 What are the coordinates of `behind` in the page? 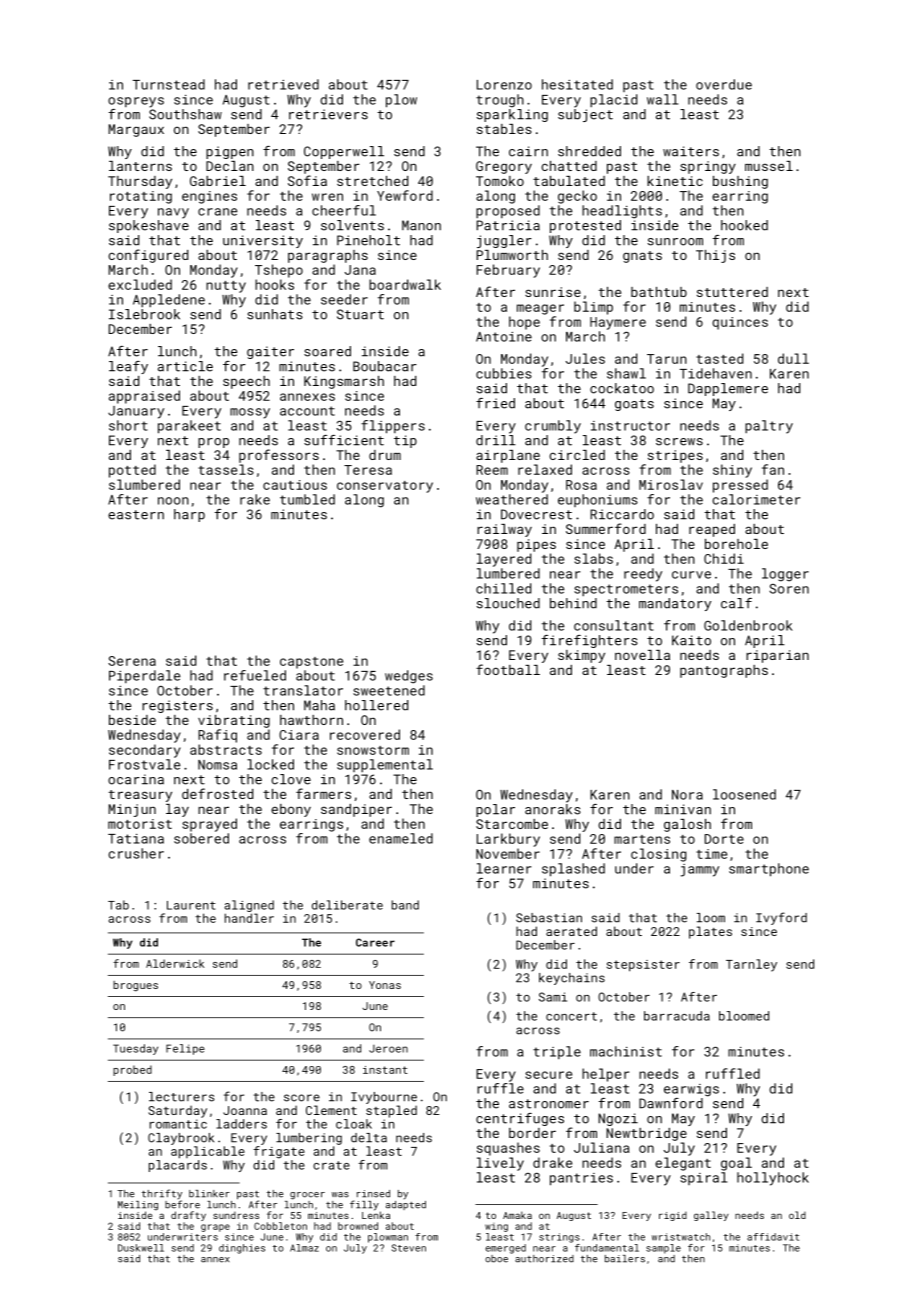 It's located at (573, 603).
